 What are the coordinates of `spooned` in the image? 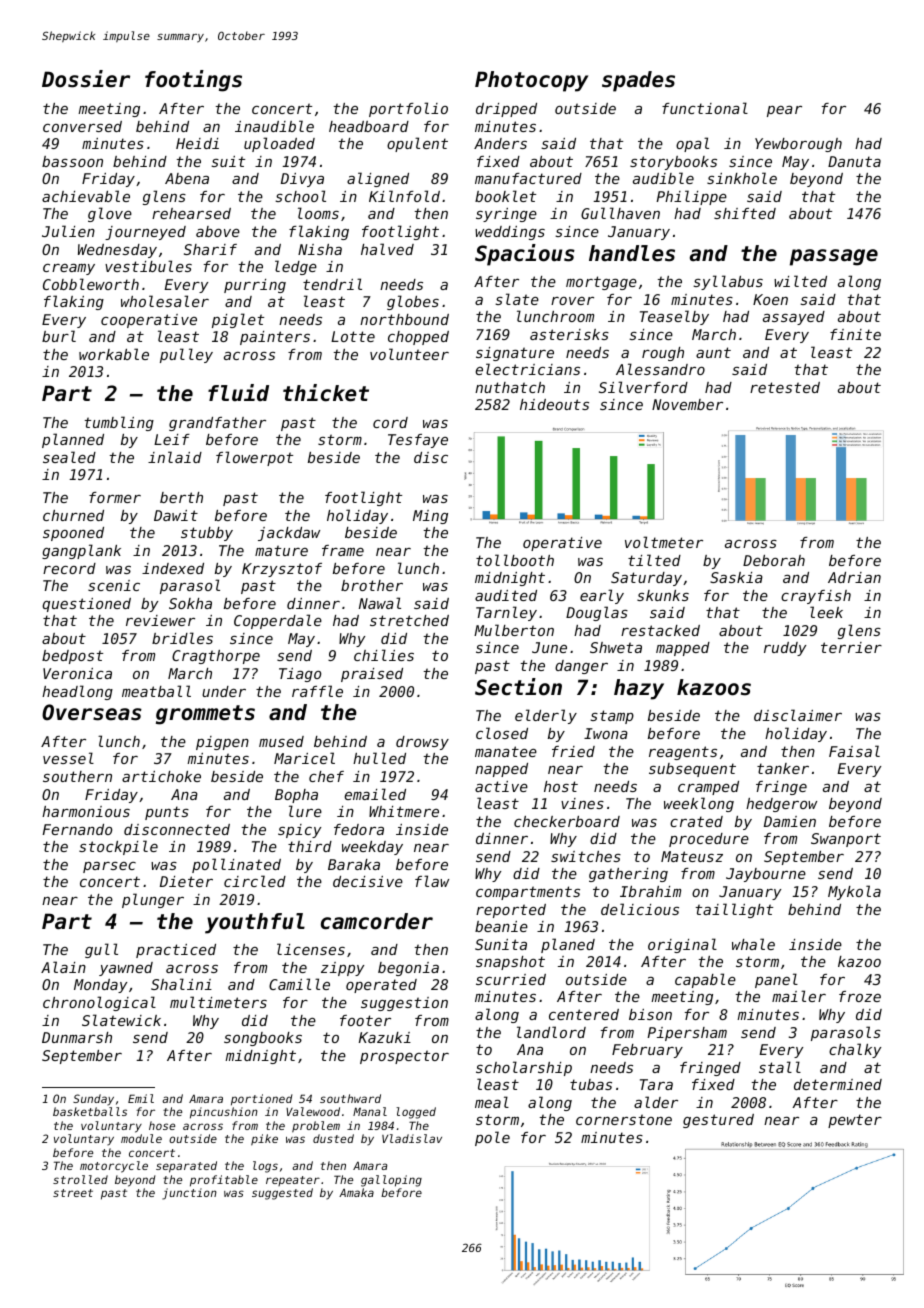 It's located at (73, 534).
